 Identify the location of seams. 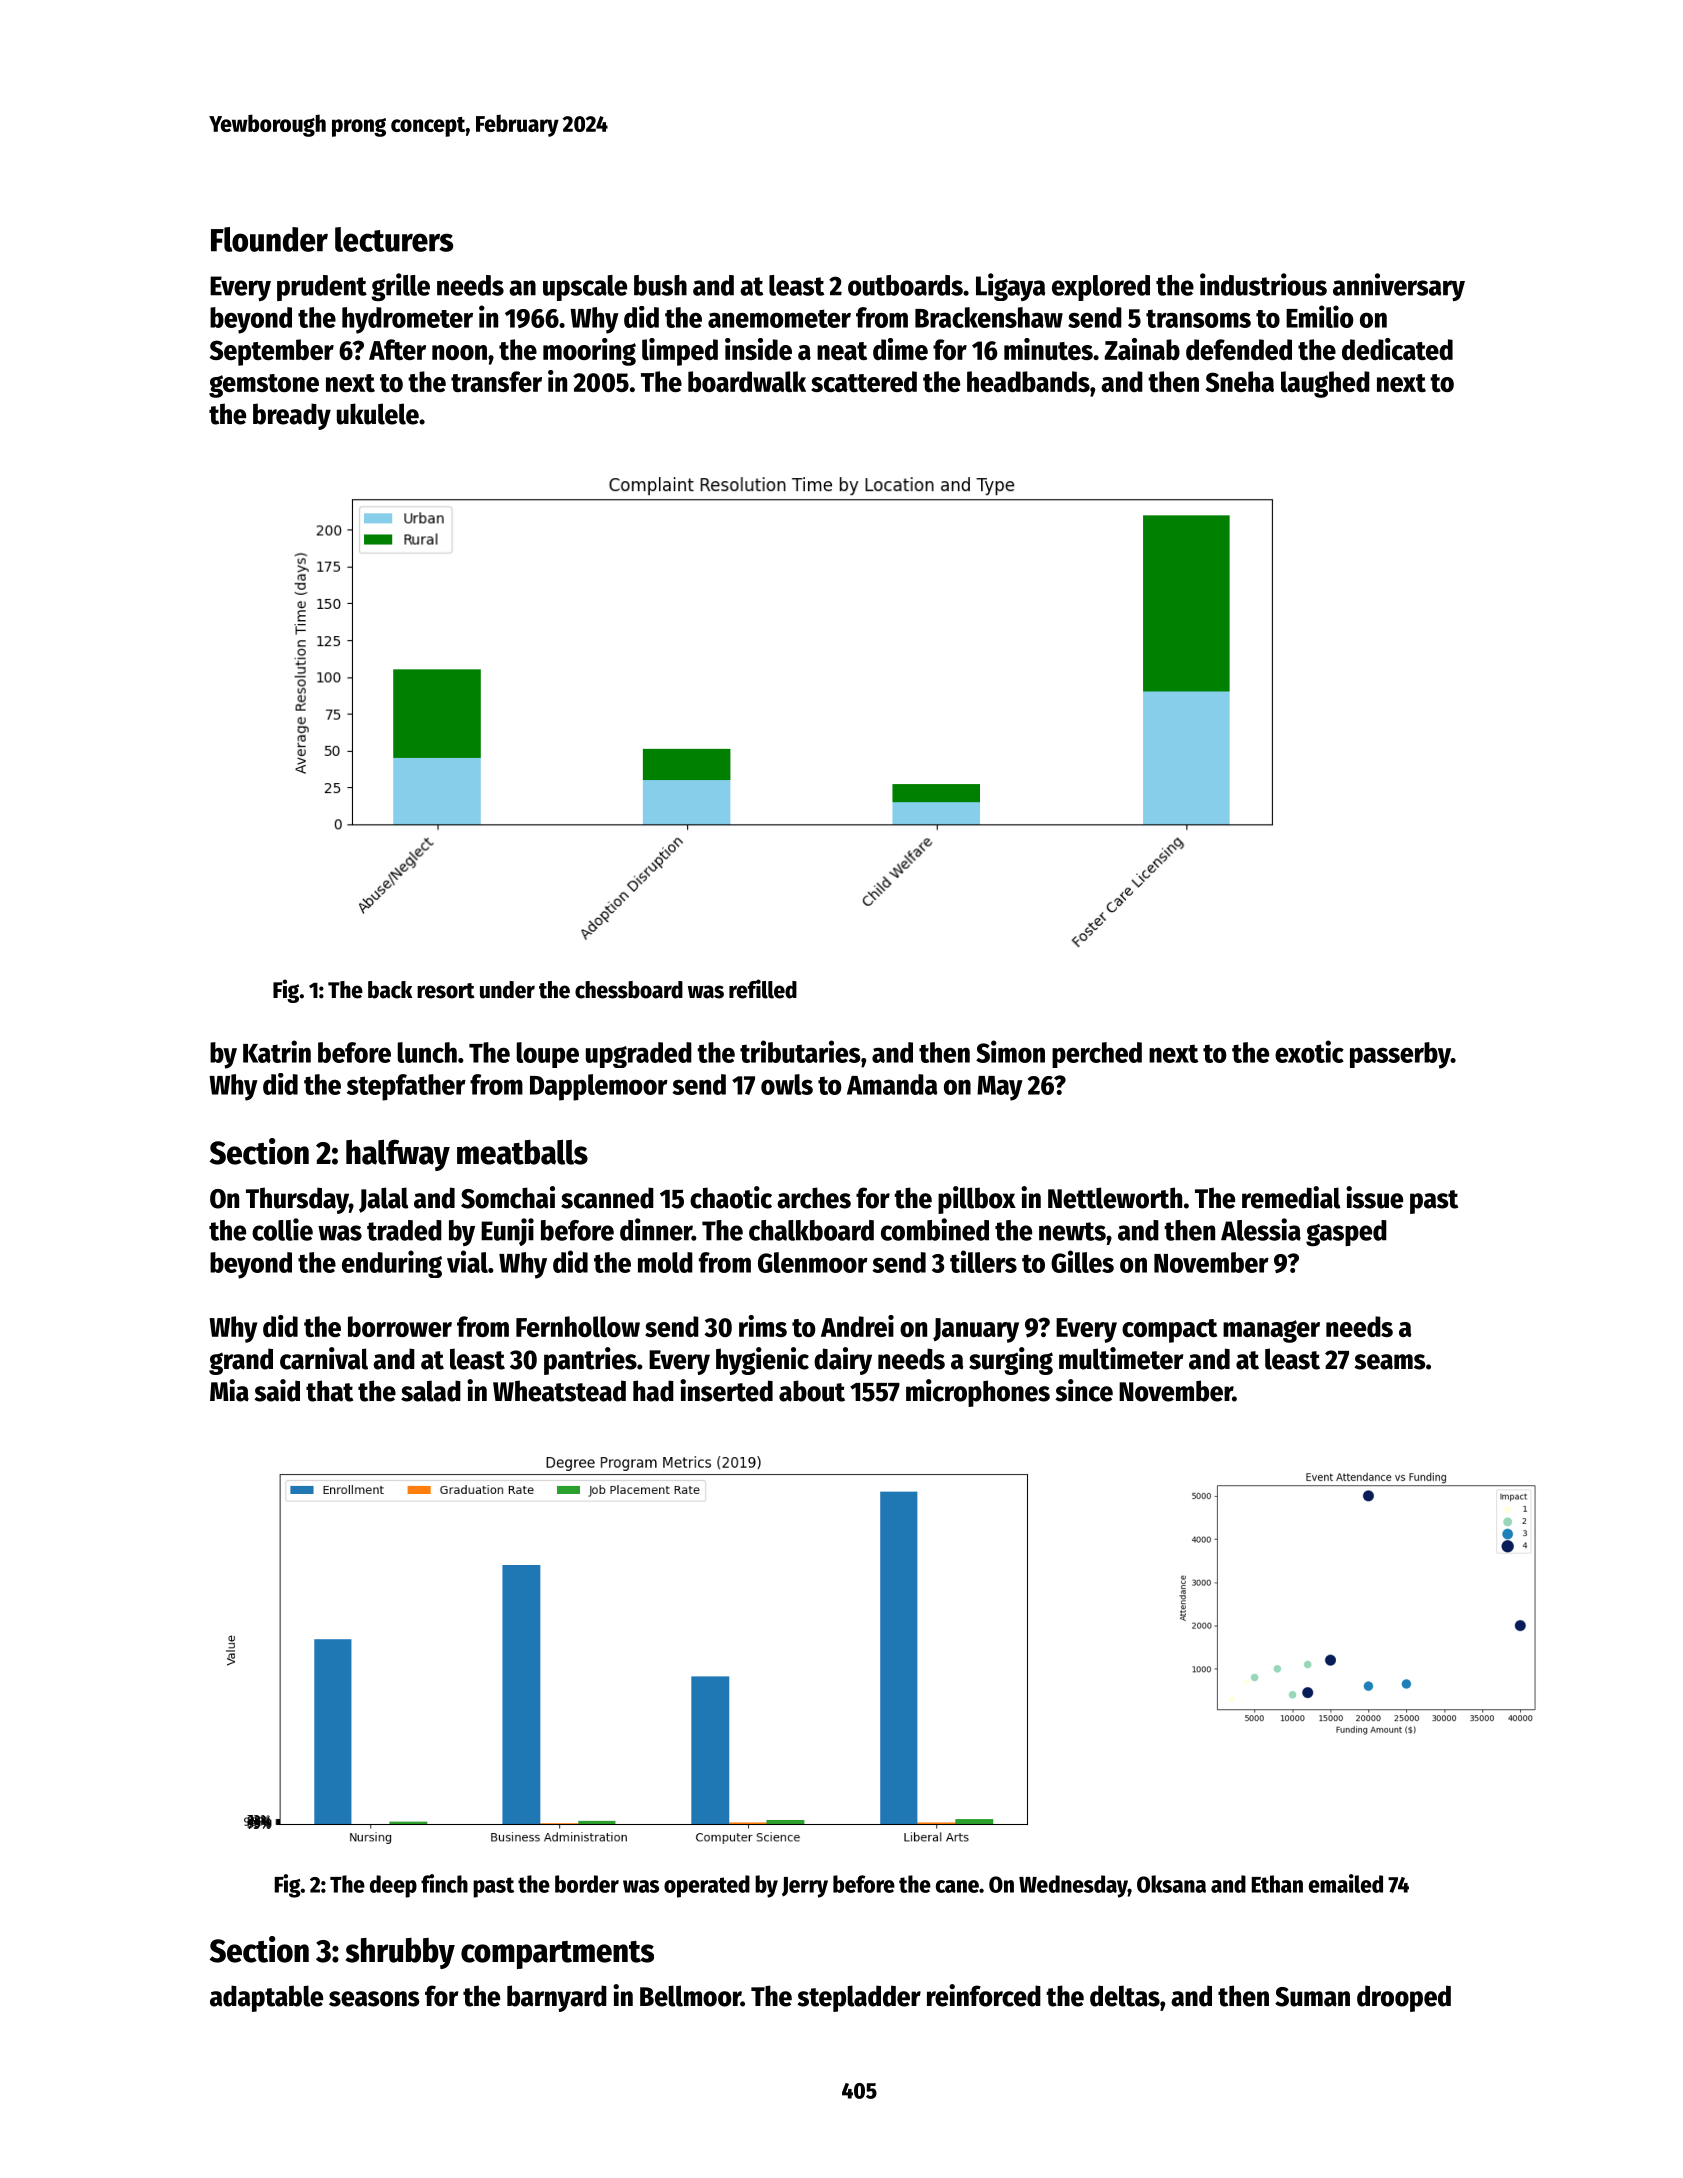
(1390, 1362).
